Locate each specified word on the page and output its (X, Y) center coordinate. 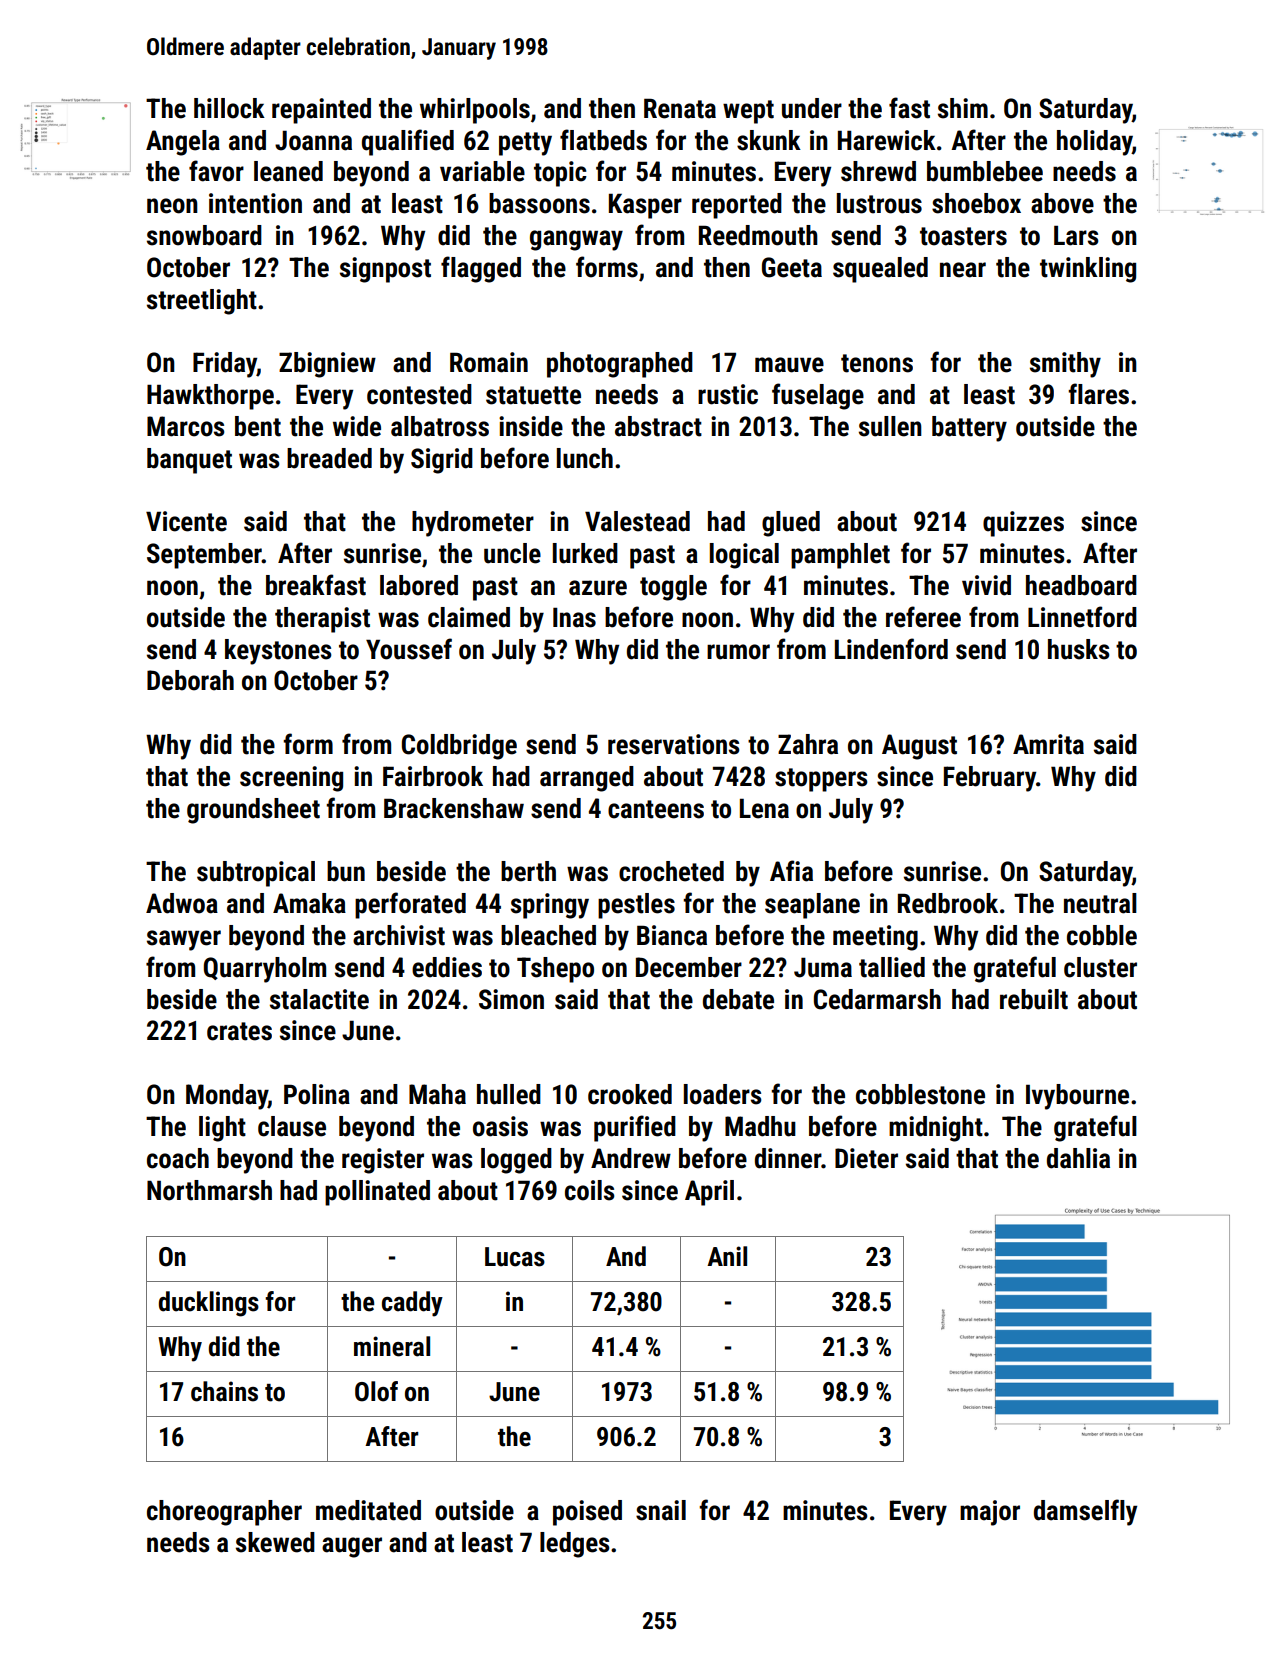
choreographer (224, 1513)
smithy (1065, 365)
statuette (533, 395)
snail (661, 1510)
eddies (447, 967)
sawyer (184, 940)
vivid (986, 585)
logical (744, 556)
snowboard (204, 235)
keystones (278, 652)
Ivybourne (1077, 1097)
